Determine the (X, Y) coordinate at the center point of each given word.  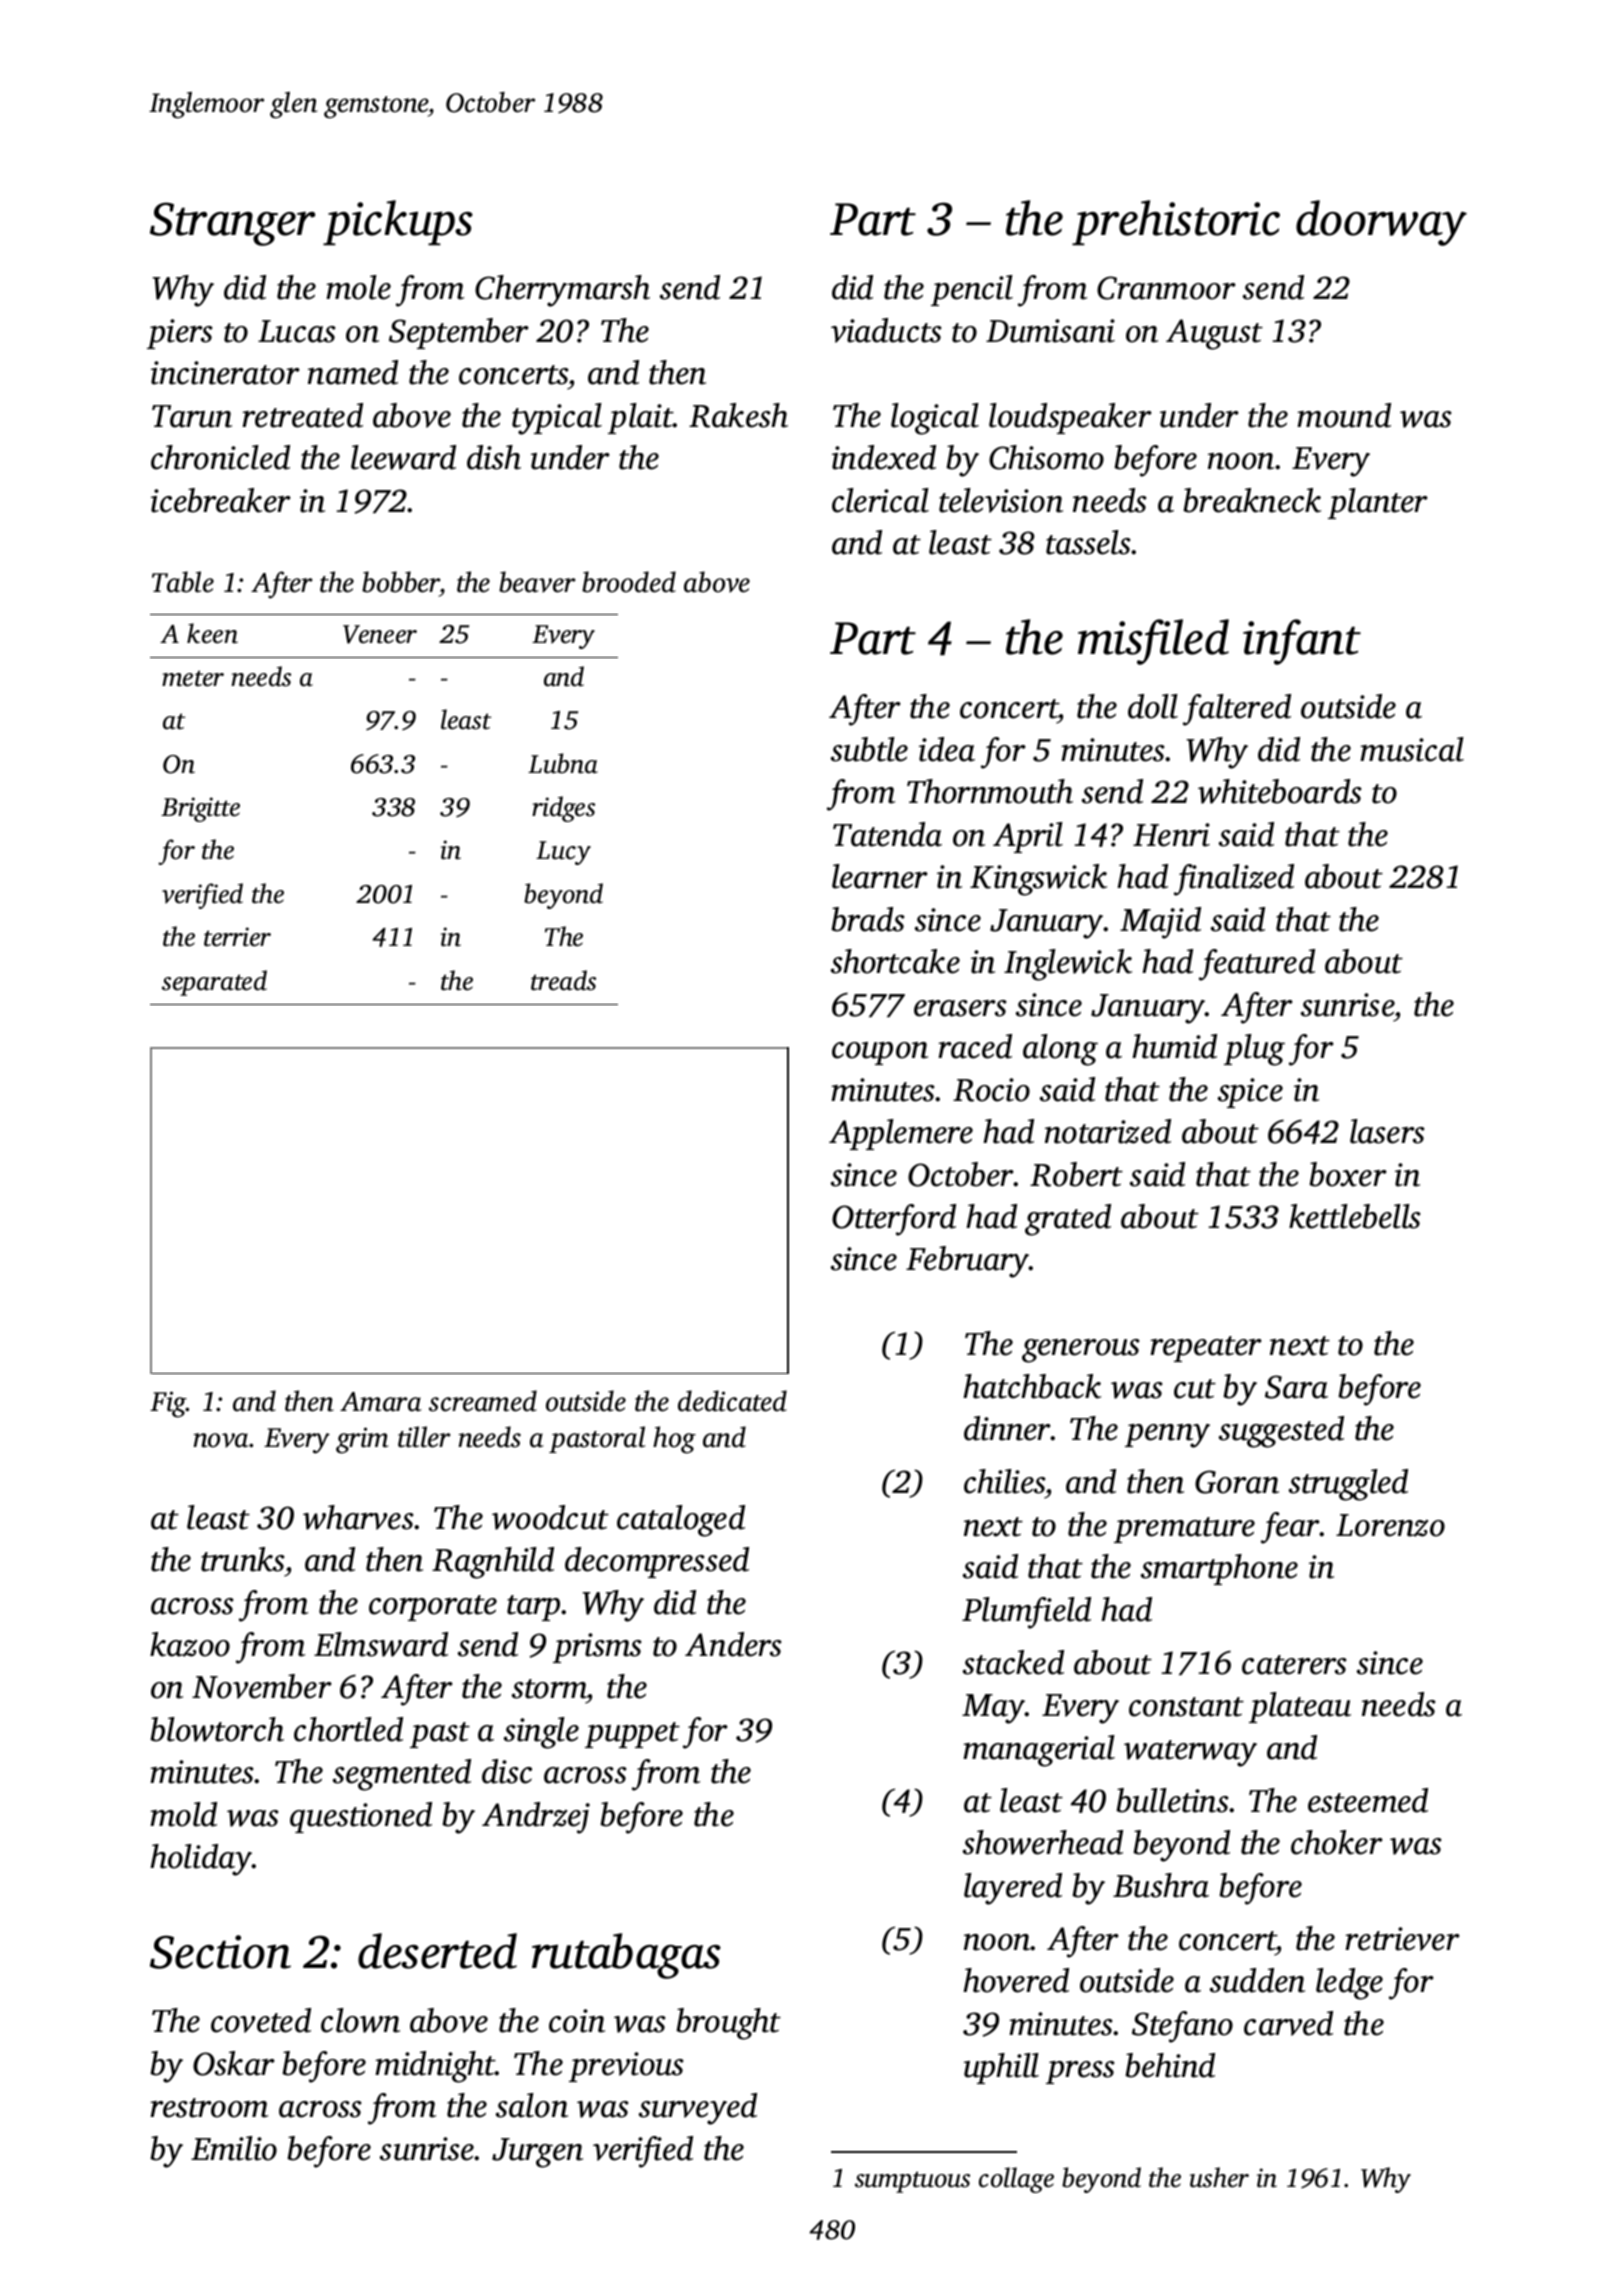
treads (563, 980)
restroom (209, 2108)
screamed (483, 1401)
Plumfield (1026, 1613)
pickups (398, 223)
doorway (1381, 223)
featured (1257, 965)
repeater (1206, 1349)
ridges (563, 809)
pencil (972, 290)
